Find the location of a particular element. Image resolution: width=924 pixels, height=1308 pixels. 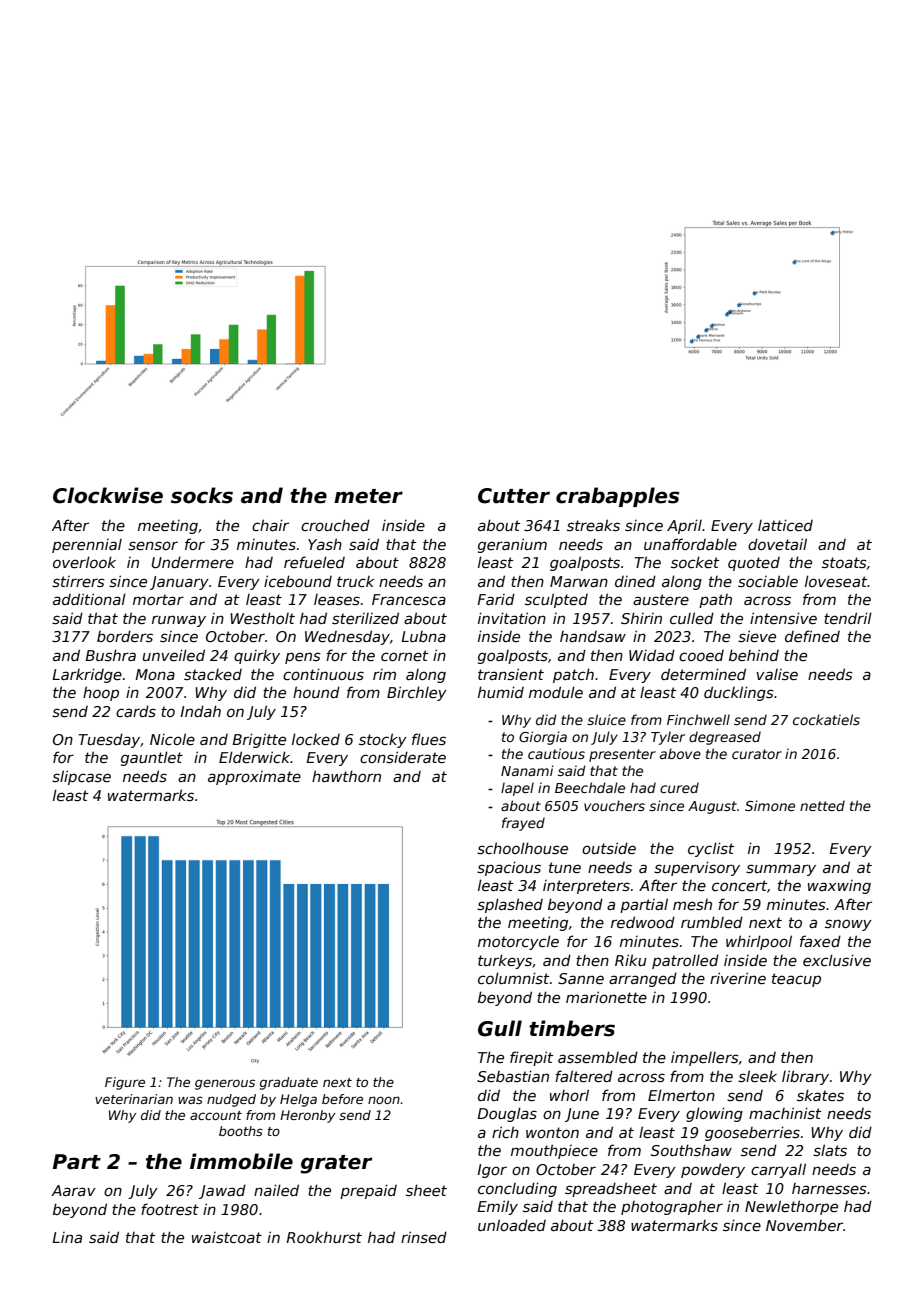

assembled is located at coordinates (598, 1057).
